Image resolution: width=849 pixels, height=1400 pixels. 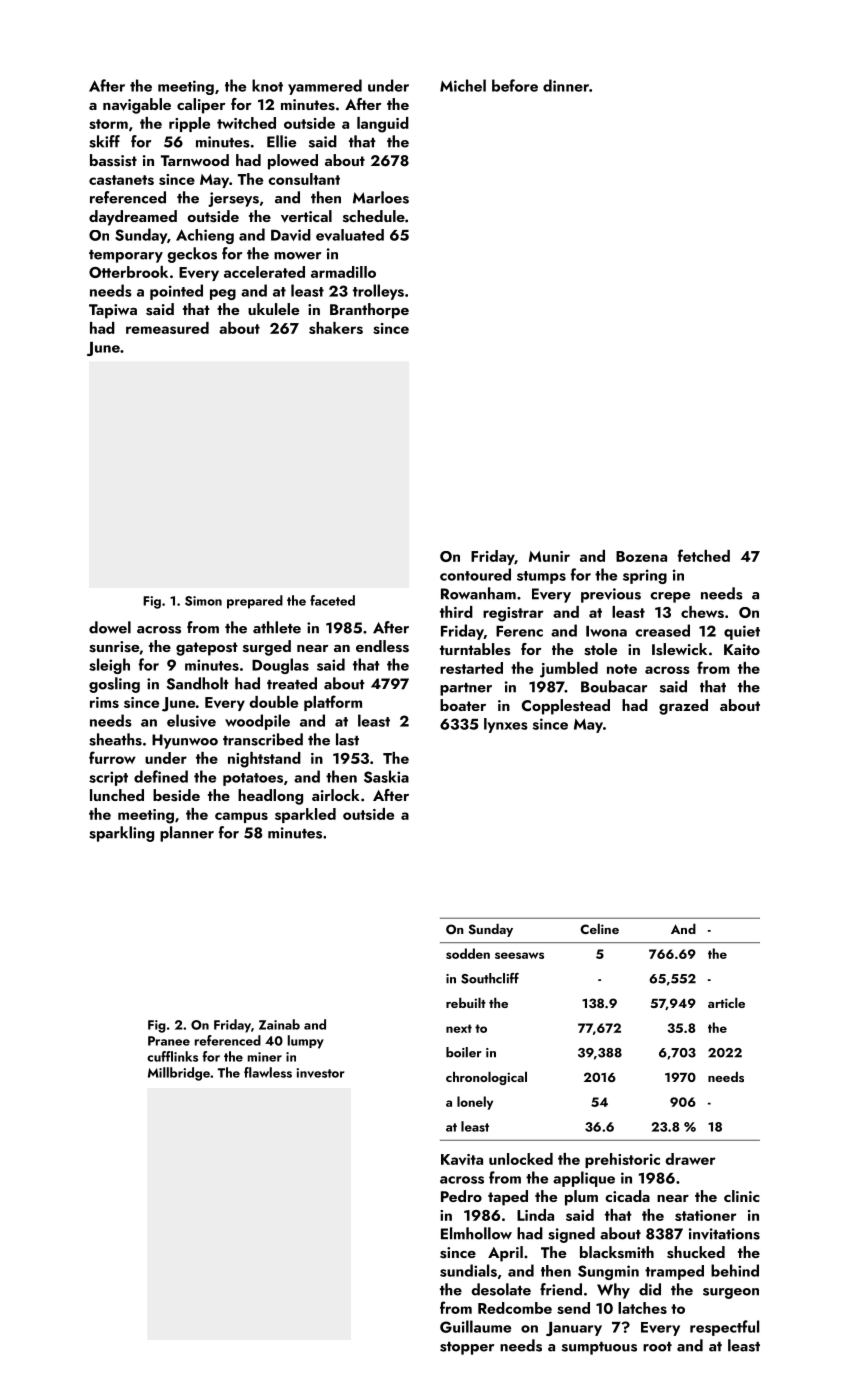 What do you see at coordinates (704, 555) in the screenshot?
I see `fetched` at bounding box center [704, 555].
